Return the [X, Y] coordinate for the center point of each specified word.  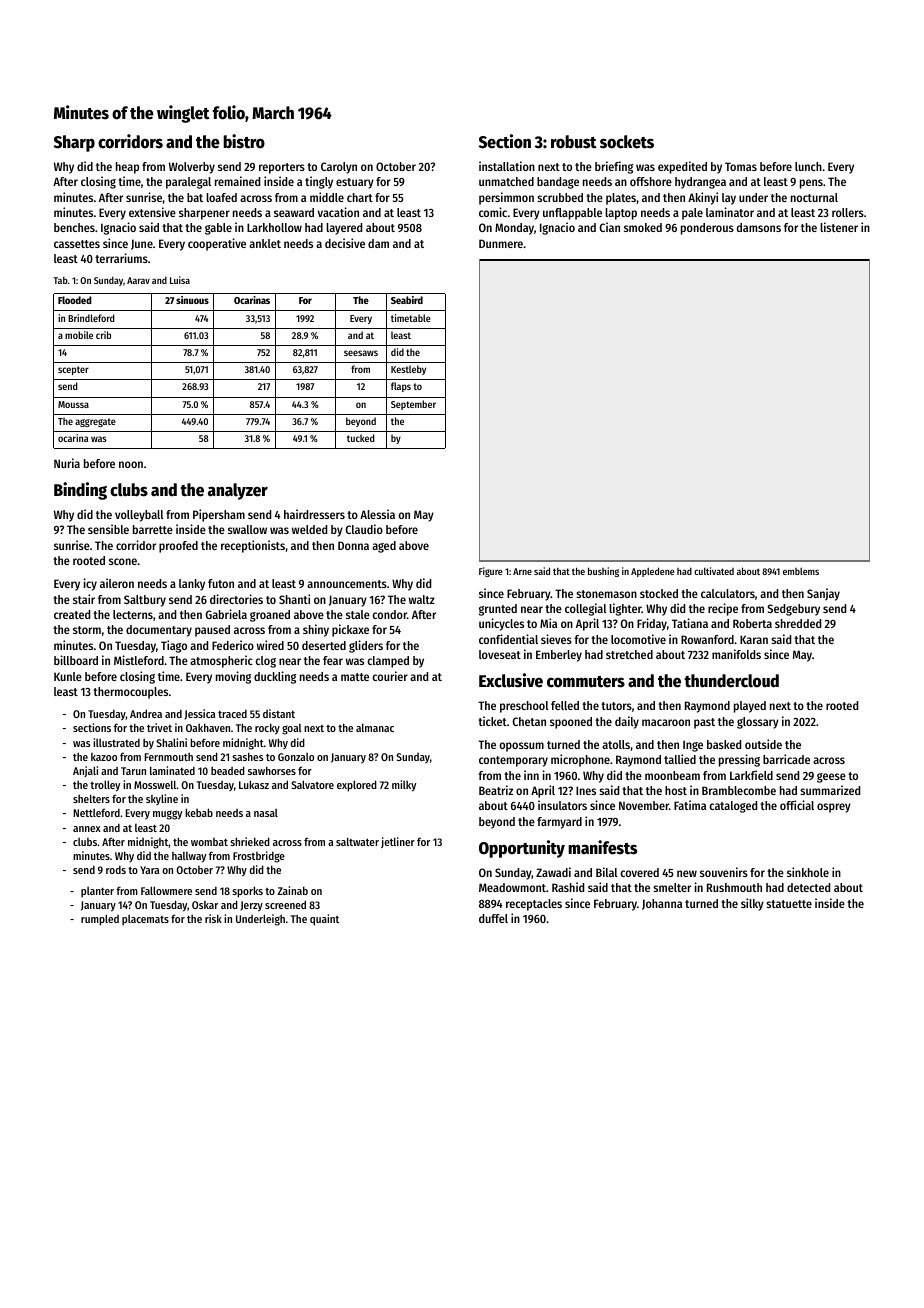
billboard [76, 660]
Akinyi [703, 198]
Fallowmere [166, 890]
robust [574, 142]
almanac [375, 727]
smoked [643, 227]
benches [74, 227]
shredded [798, 623]
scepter [73, 370]
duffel [493, 918]
